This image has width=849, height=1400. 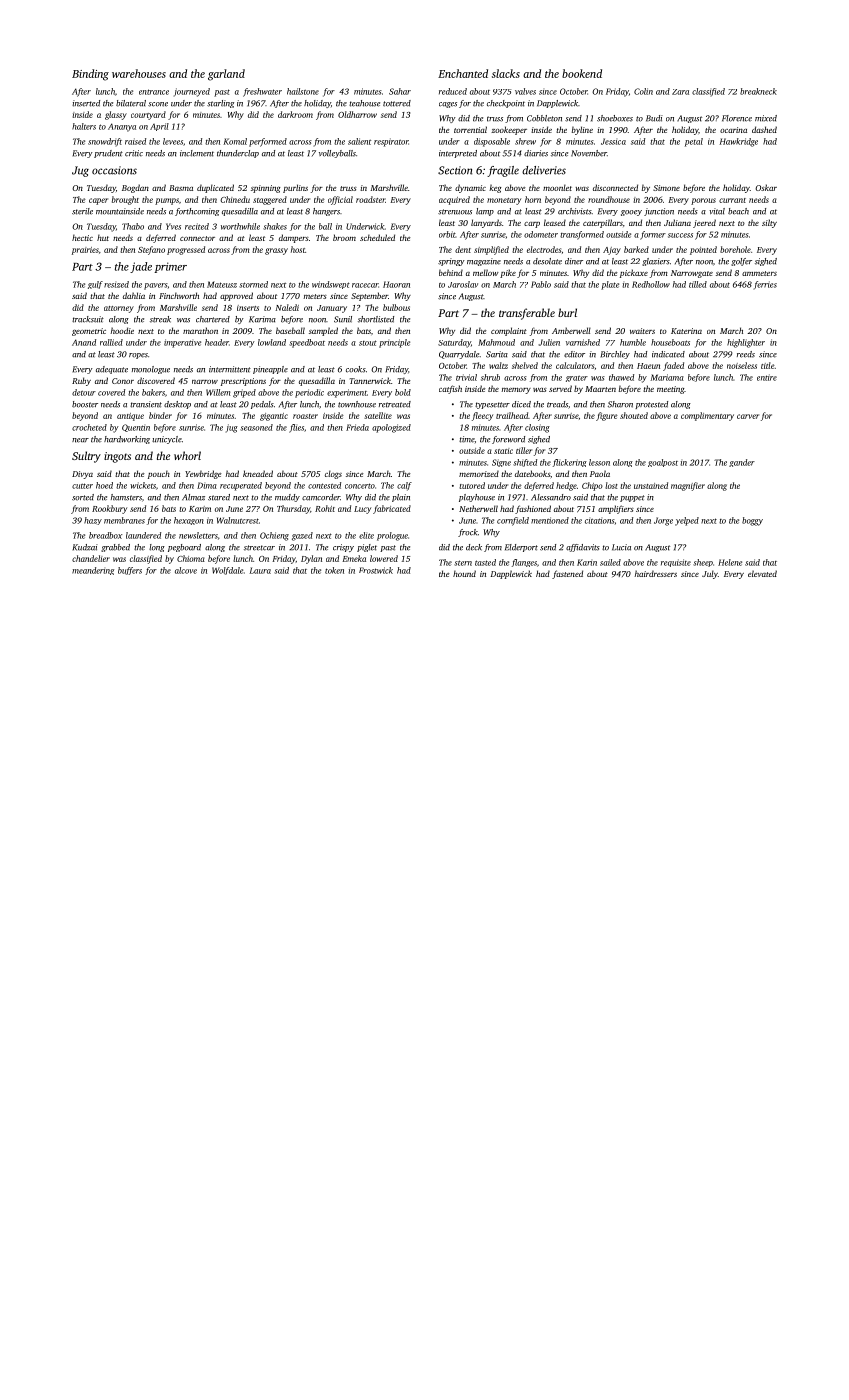 What do you see at coordinates (116, 115) in the image?
I see `glassy` at bounding box center [116, 115].
